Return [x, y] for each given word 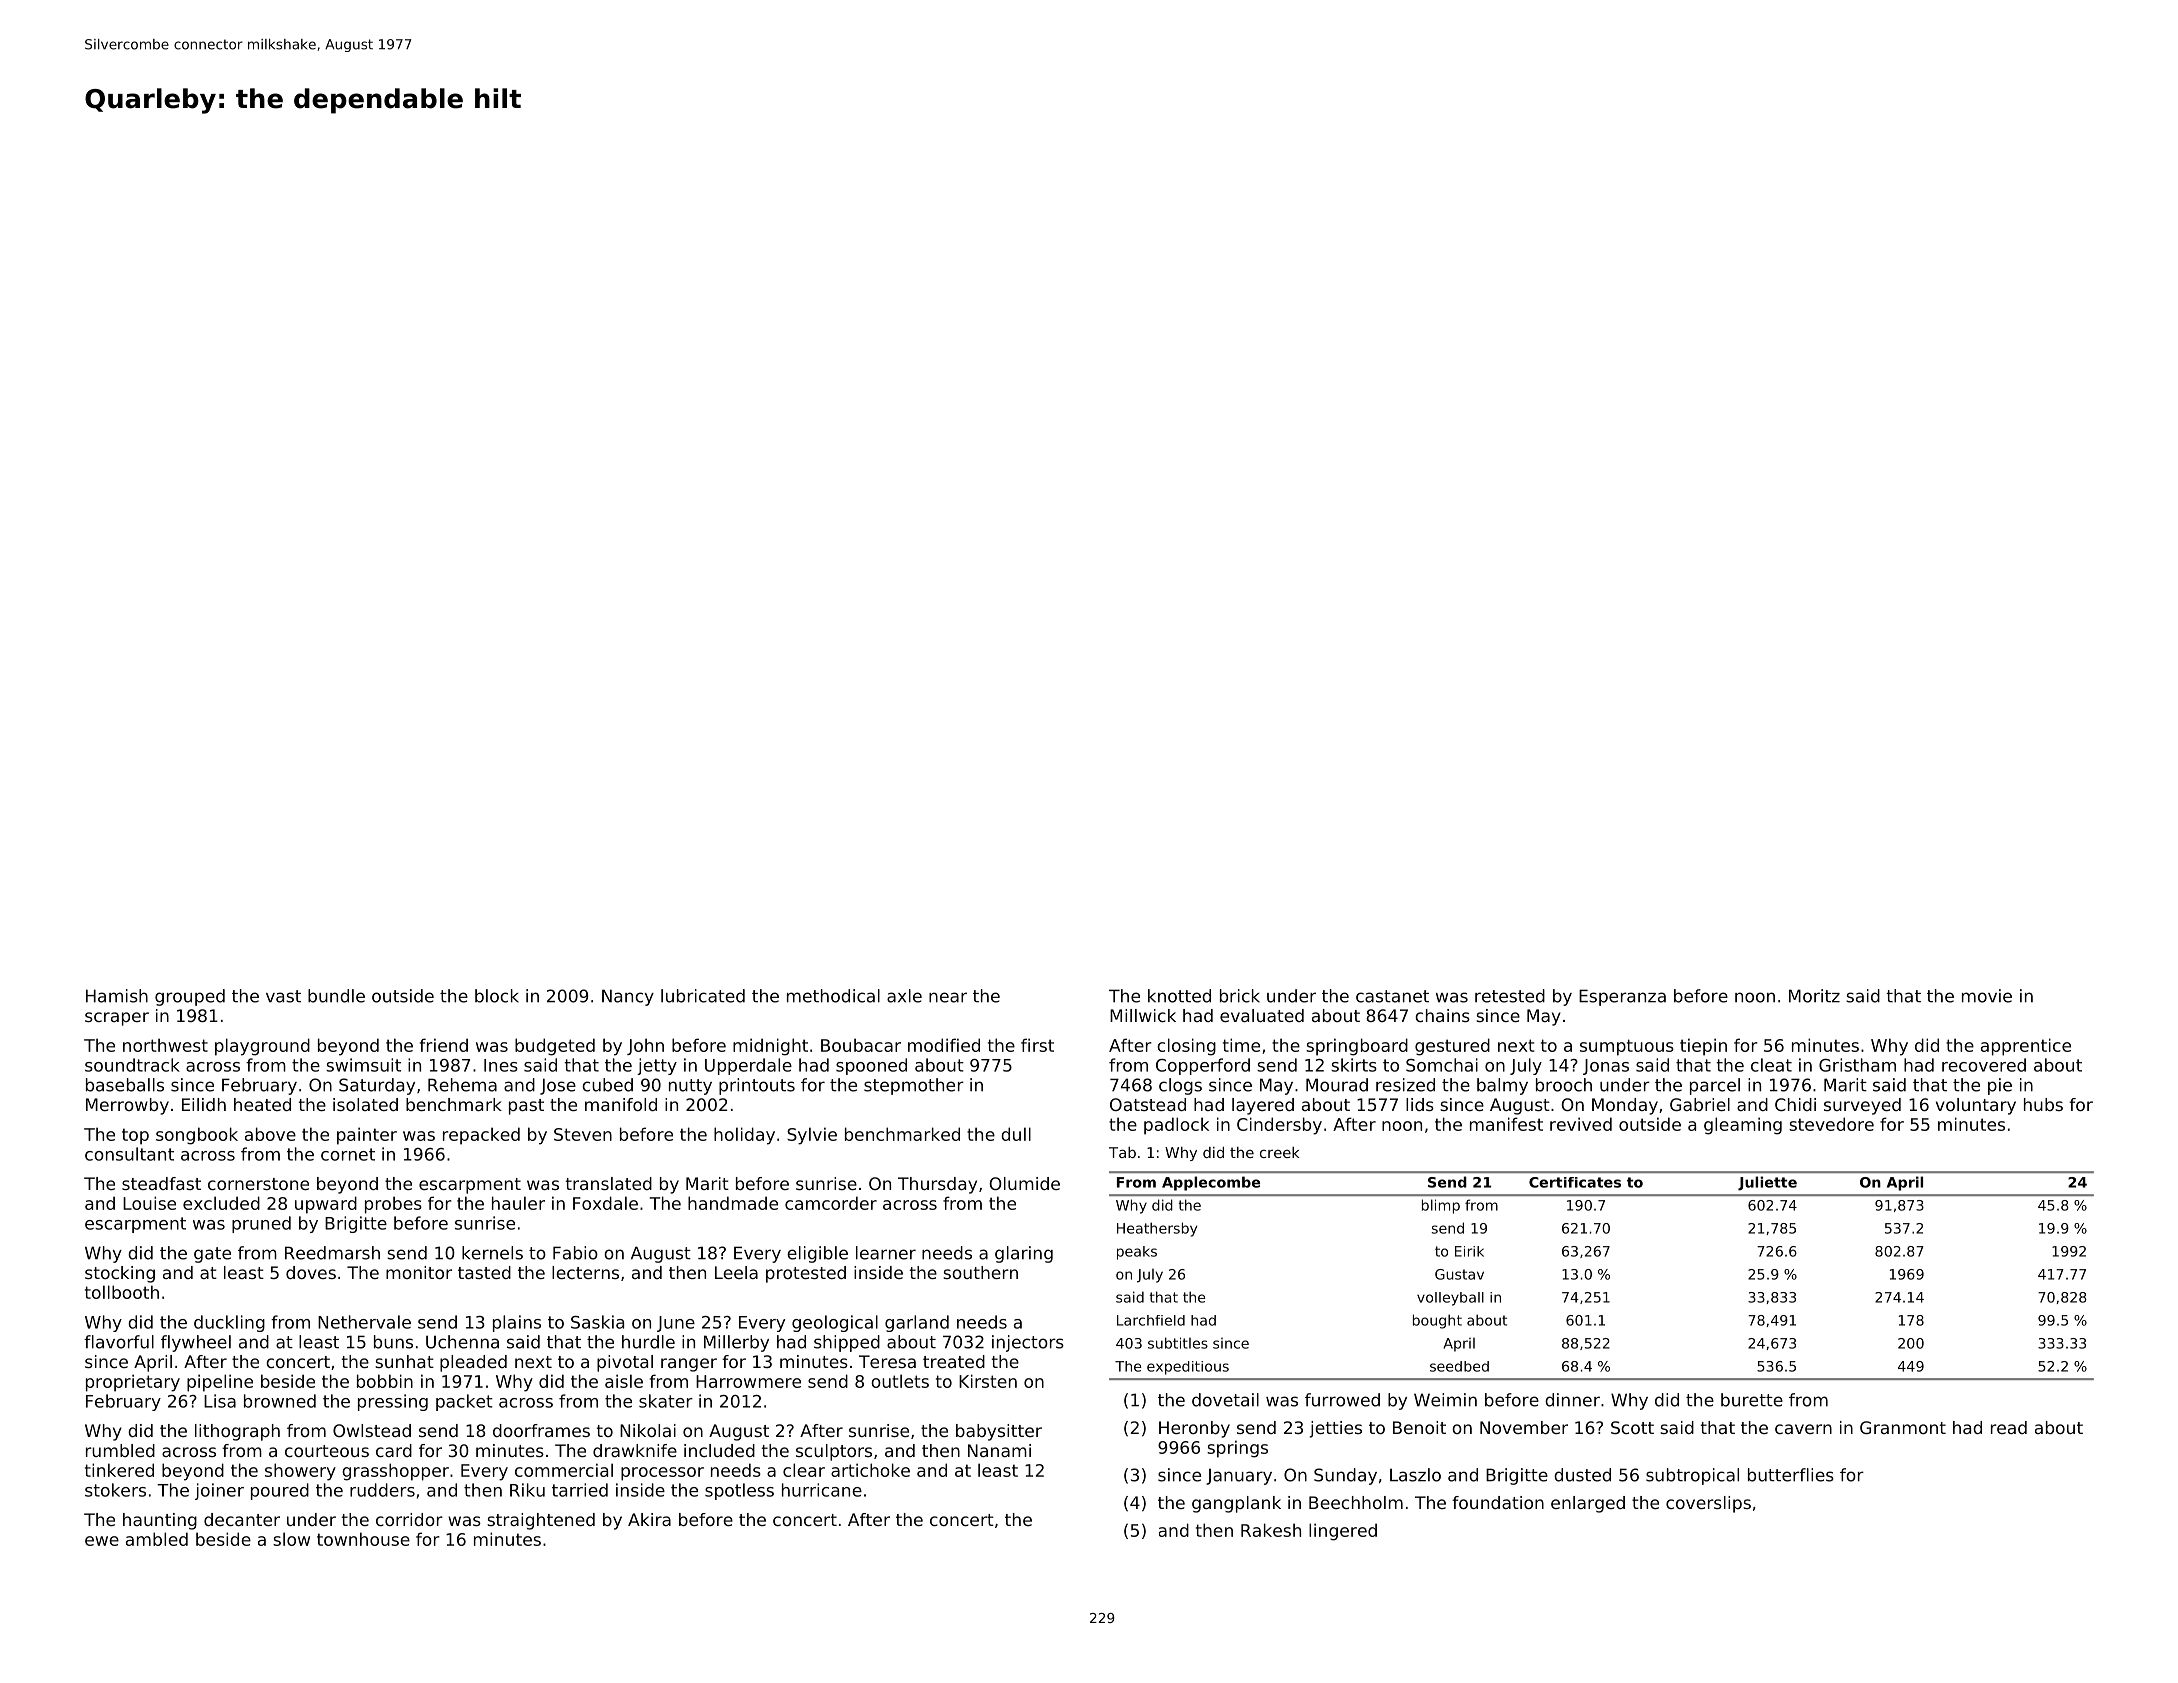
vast [283, 996]
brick [1240, 996]
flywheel [196, 1343]
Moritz [1814, 996]
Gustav [1459, 1274]
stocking [120, 1274]
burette [1752, 1400]
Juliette [1767, 1183]
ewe [102, 1541]
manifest [1506, 1124]
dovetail [1225, 1400]
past [526, 1107]
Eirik [1469, 1251]
